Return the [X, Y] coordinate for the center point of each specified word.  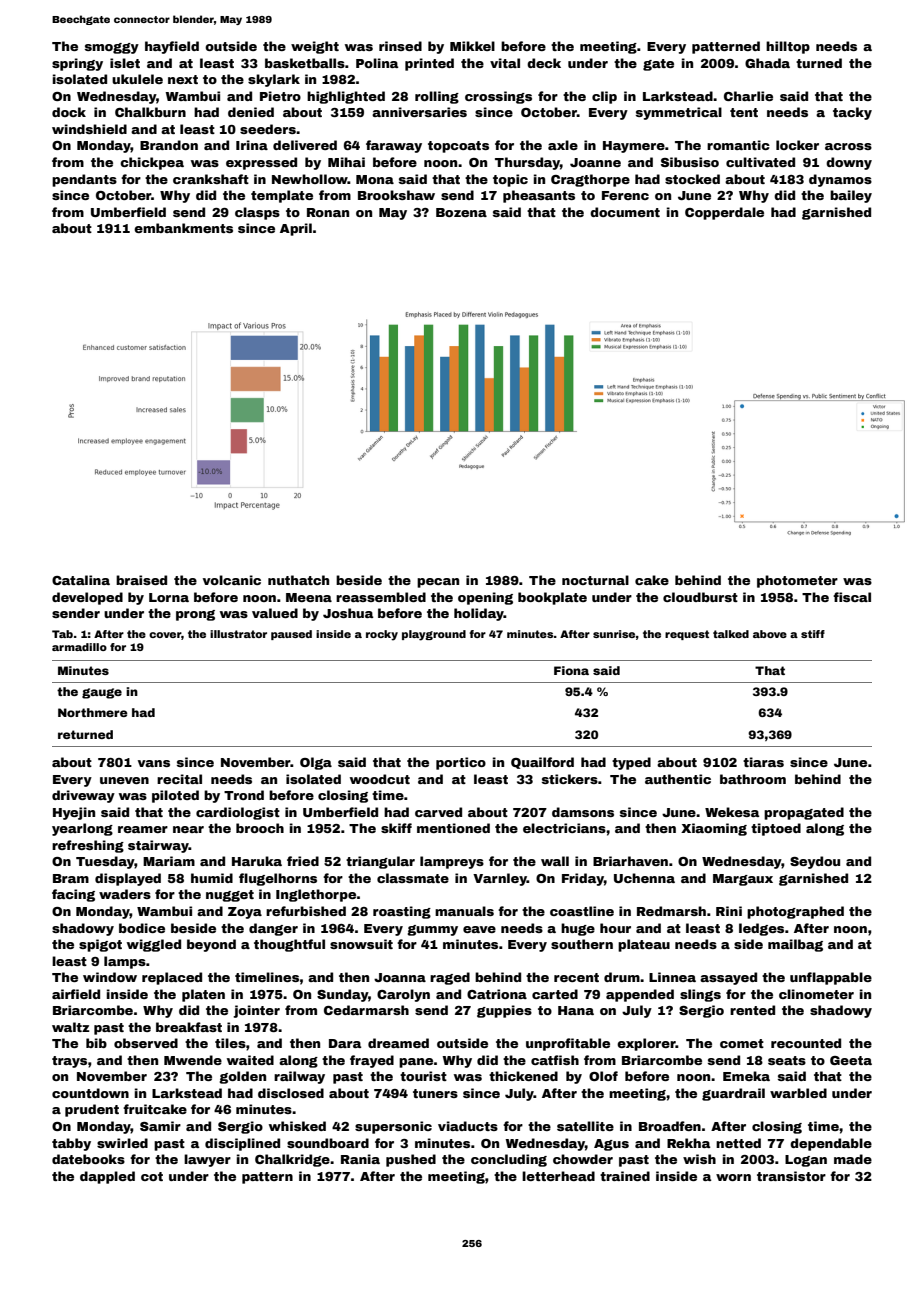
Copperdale [724, 213]
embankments [183, 228]
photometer [797, 581]
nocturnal [595, 580]
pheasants [539, 196]
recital [179, 779]
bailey [851, 196]
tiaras [763, 762]
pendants [84, 180]
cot [152, 1176]
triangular [380, 862]
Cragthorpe [590, 180]
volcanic [232, 580]
